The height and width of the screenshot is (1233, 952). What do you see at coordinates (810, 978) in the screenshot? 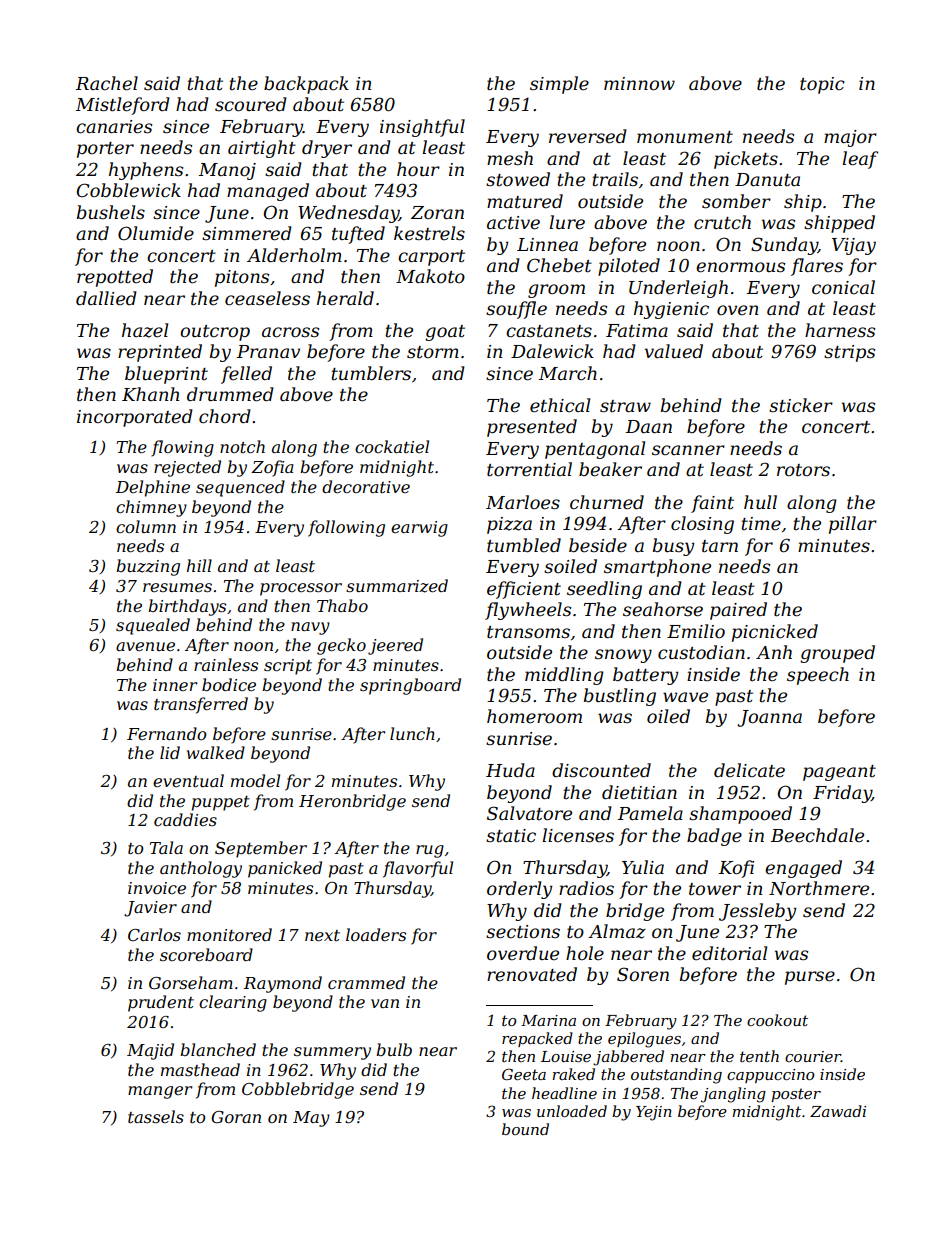
I see `purse` at bounding box center [810, 978].
